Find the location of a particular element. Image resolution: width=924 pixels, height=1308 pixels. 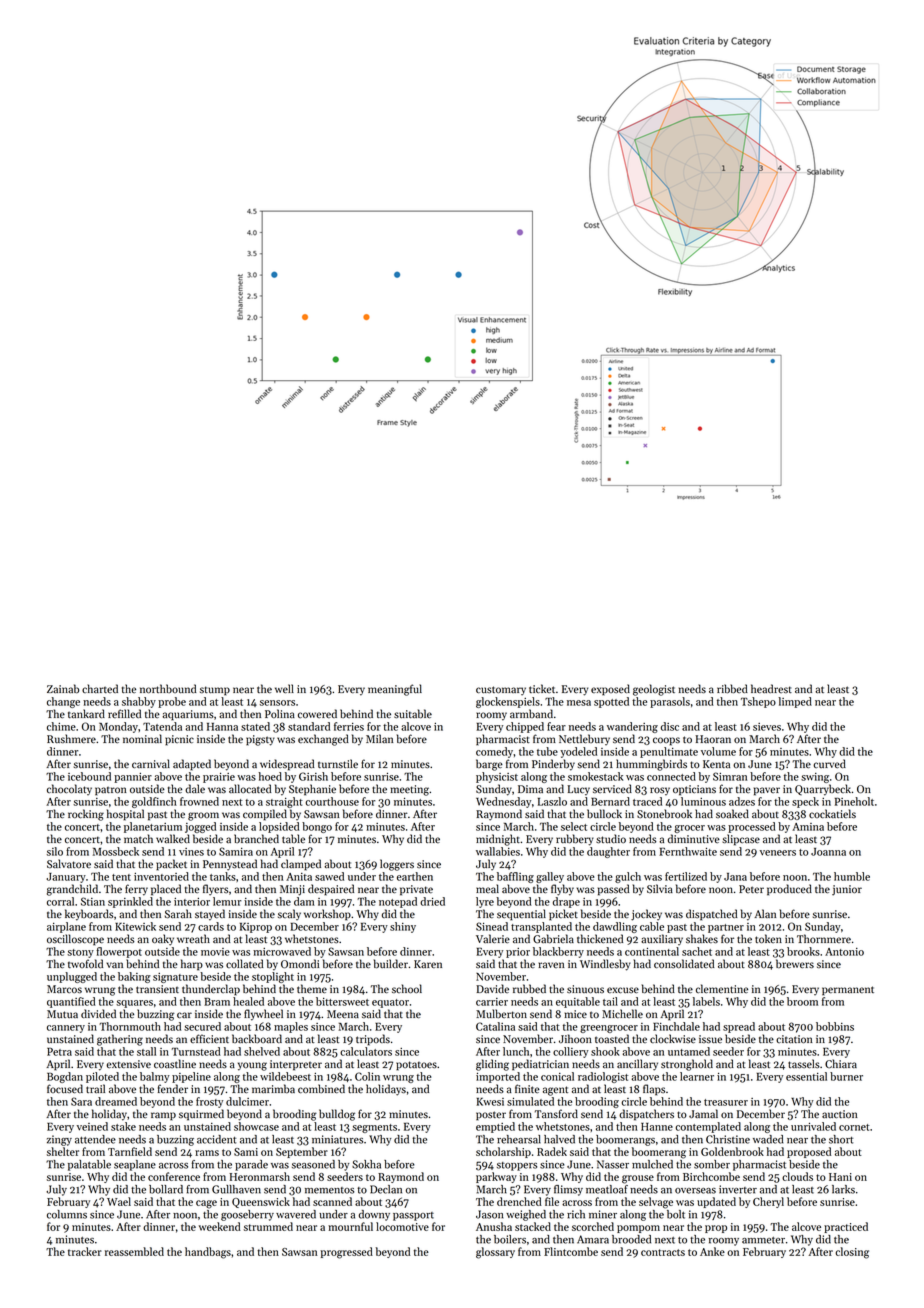

Lucy is located at coordinates (578, 790).
